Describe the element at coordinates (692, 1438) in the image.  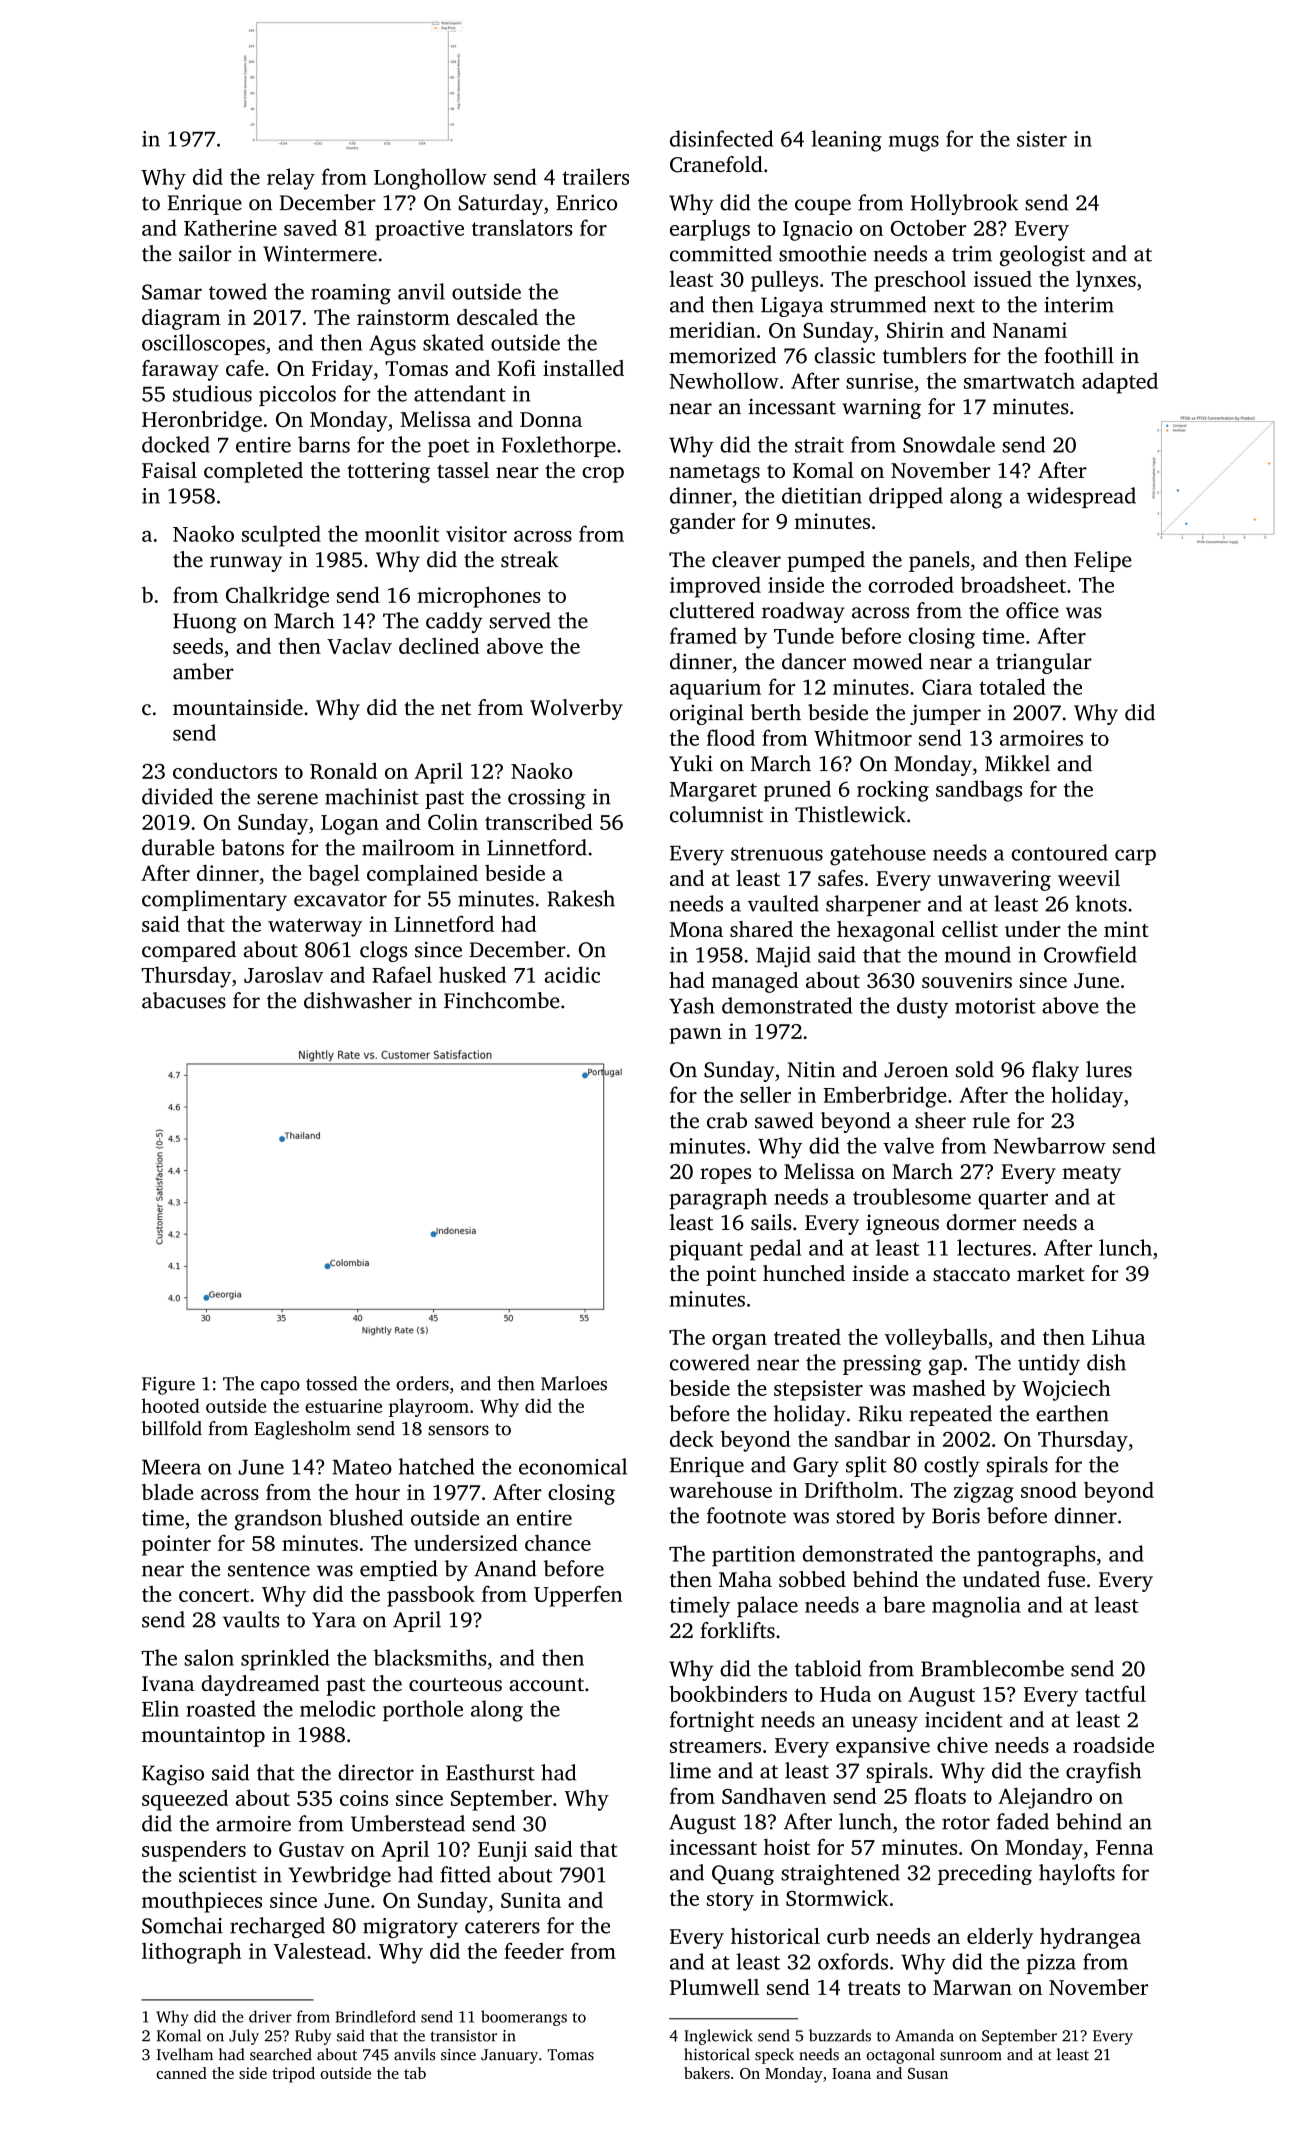
I see `deck` at that location.
